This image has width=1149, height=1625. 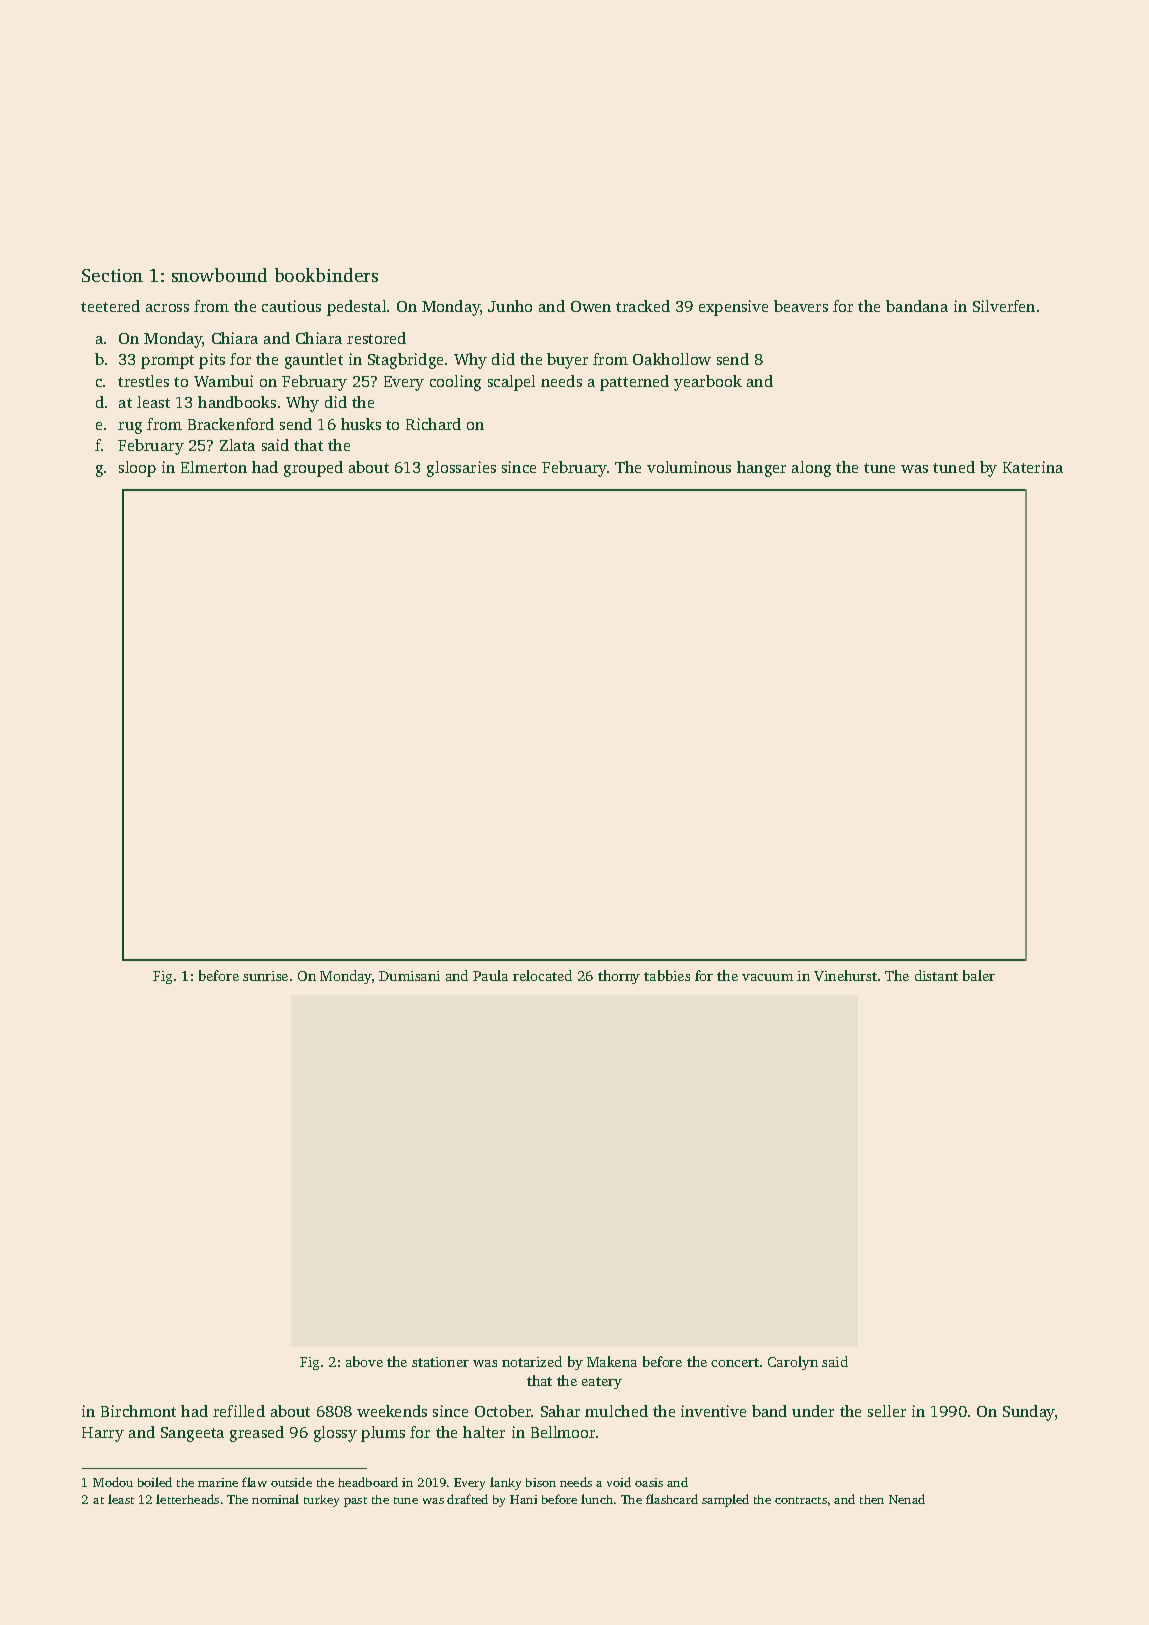 I want to click on sunrise, so click(x=265, y=976).
